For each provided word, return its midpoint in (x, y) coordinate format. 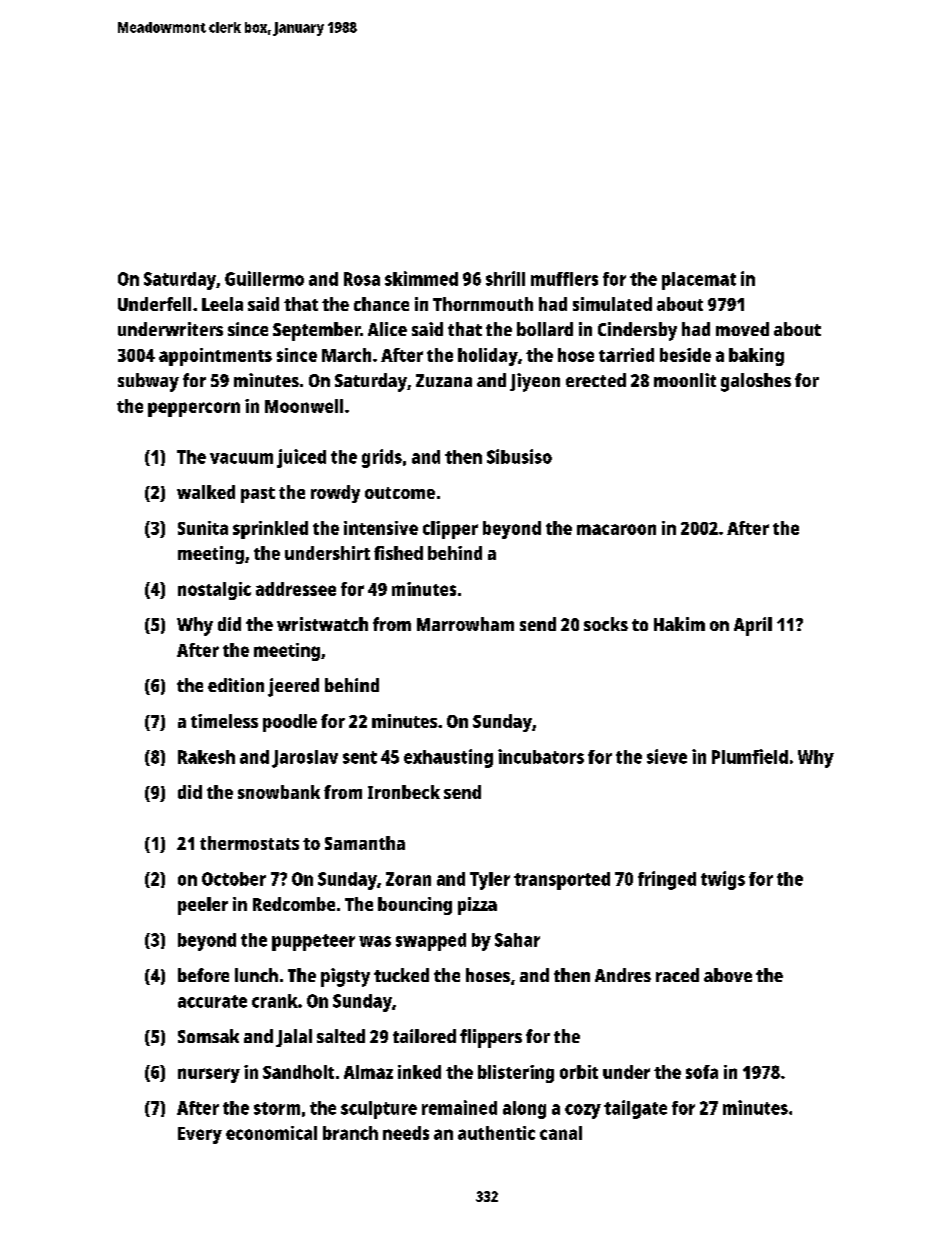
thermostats (249, 843)
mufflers (564, 279)
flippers (491, 1038)
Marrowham (465, 624)
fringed (667, 880)
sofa (702, 1072)
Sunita (203, 528)
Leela (222, 304)
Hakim (679, 624)
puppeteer (313, 942)
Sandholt (298, 1072)
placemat (699, 281)
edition (236, 685)
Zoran (408, 879)
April (753, 626)
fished (398, 553)
